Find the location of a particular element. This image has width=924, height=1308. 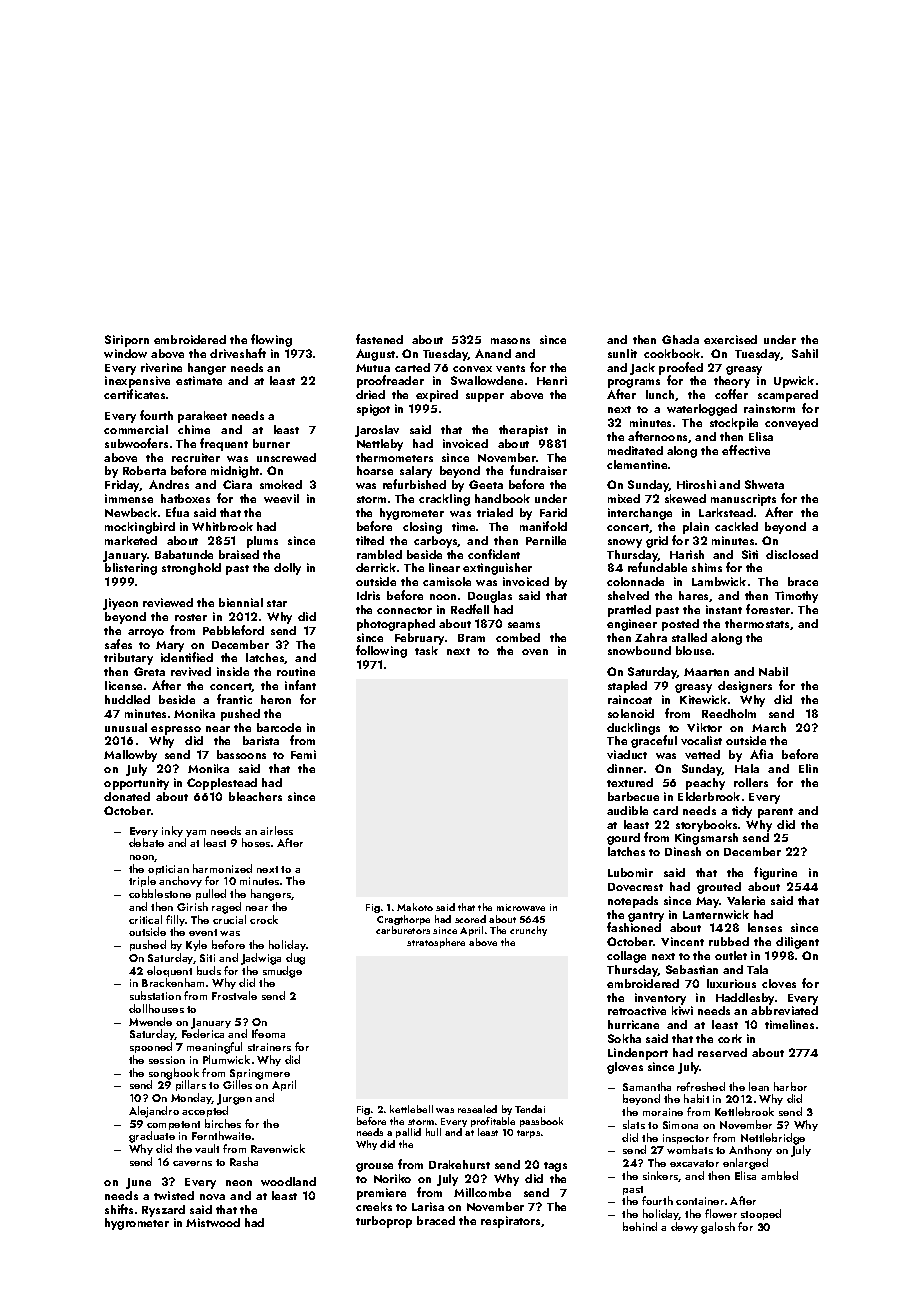

Makoto is located at coordinates (415, 907).
